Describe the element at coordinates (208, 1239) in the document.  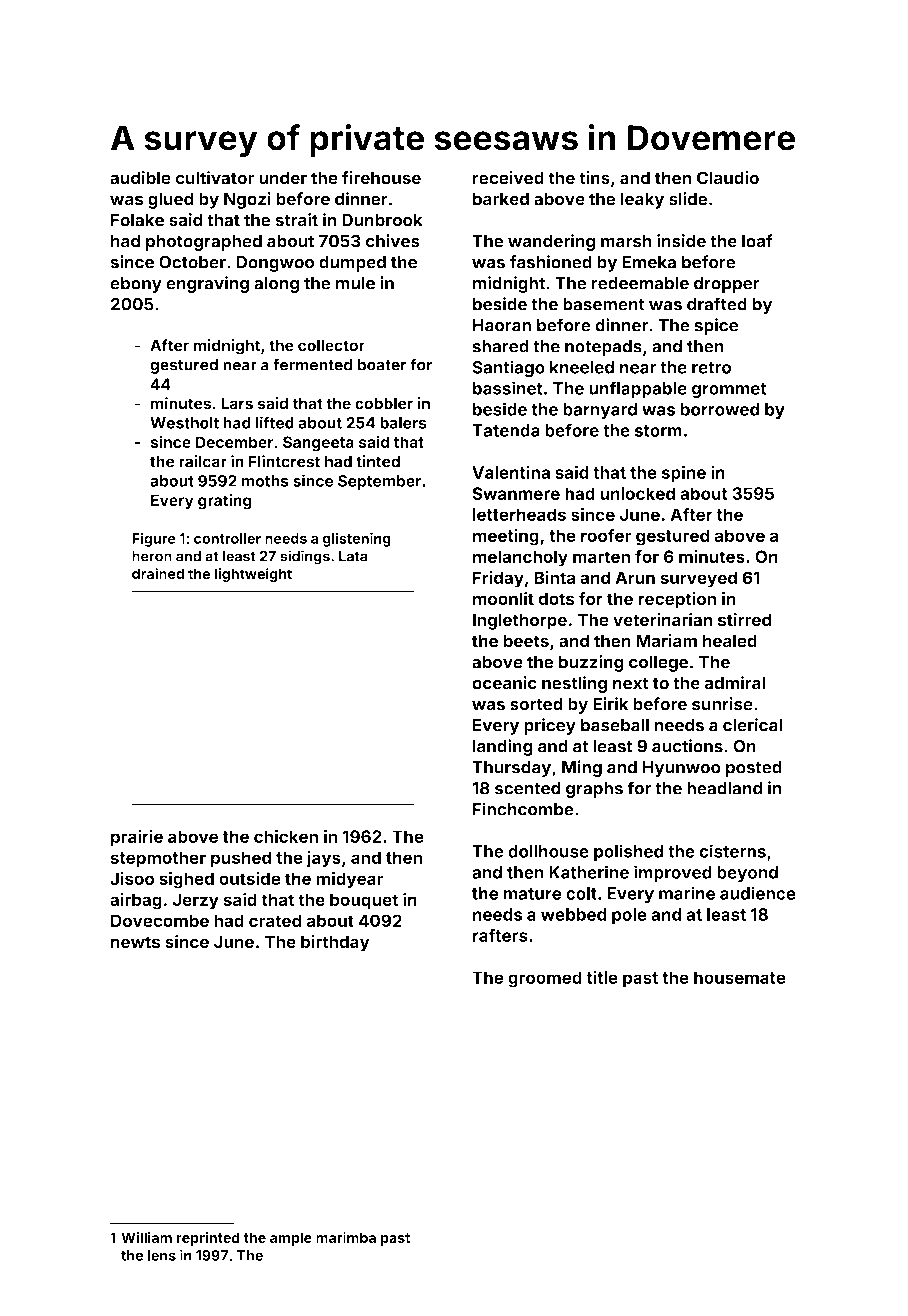
I see `reprinted` at that location.
